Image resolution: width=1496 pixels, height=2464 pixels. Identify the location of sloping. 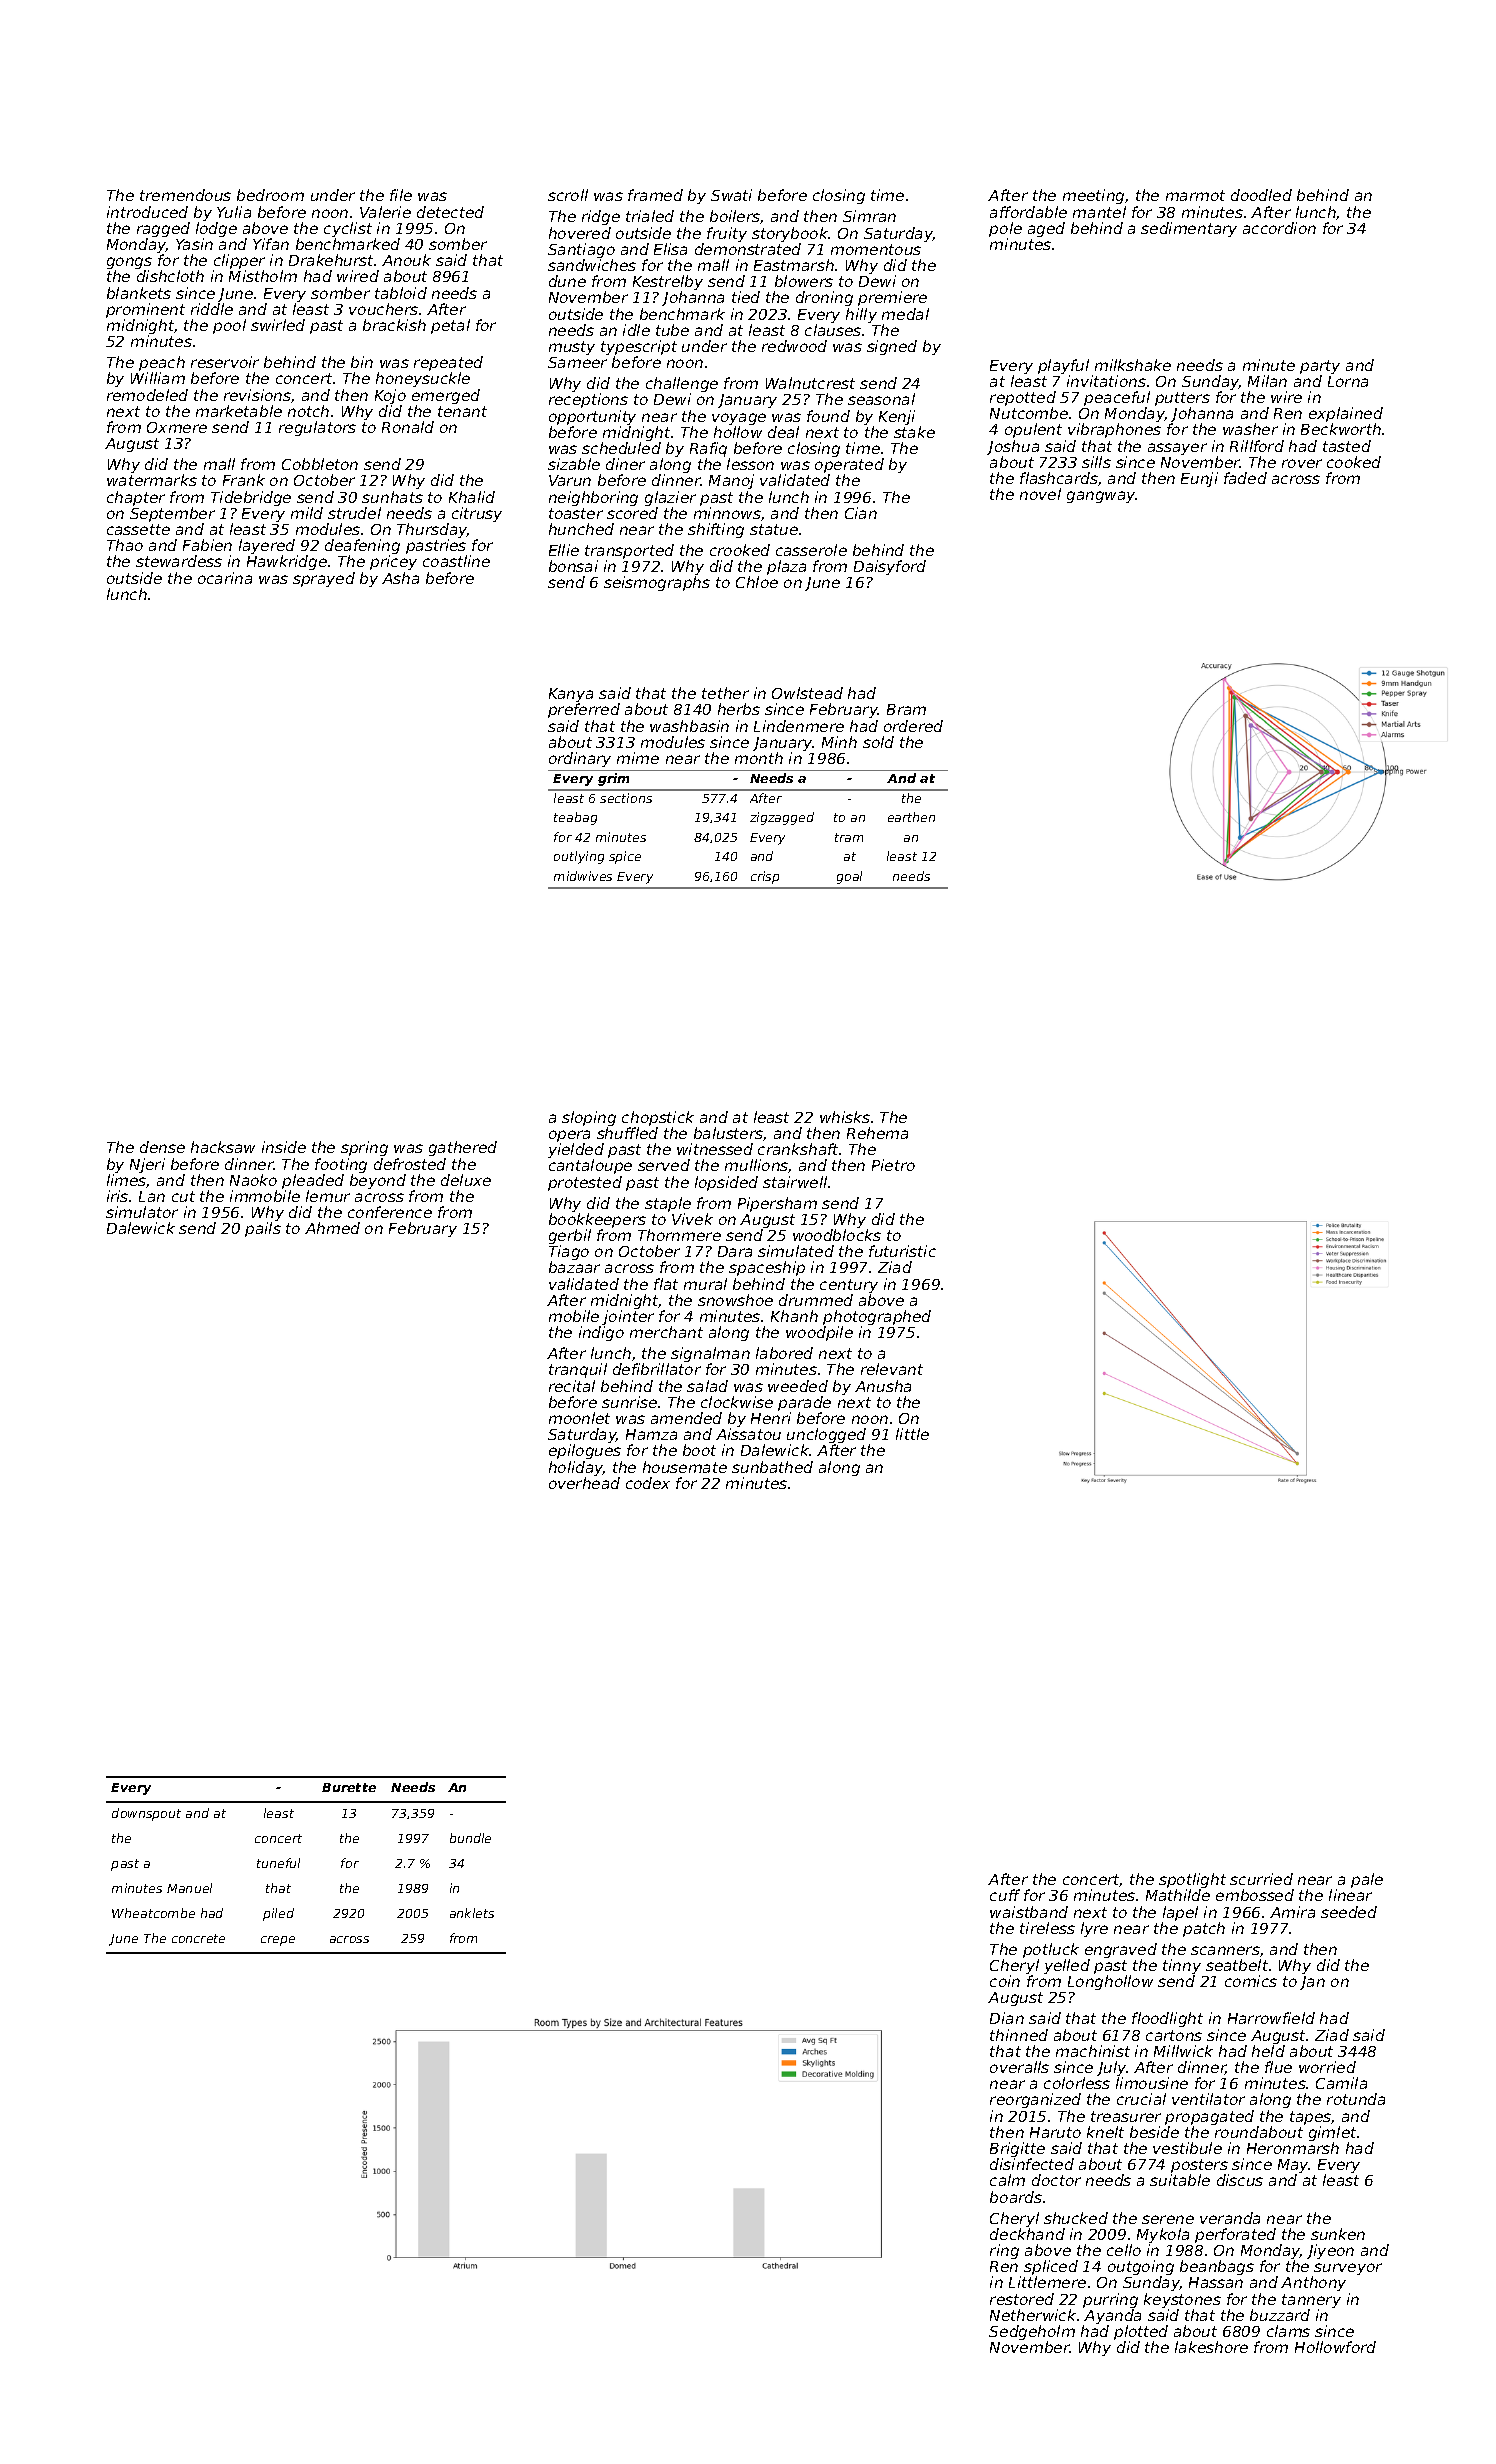
(589, 1118).
